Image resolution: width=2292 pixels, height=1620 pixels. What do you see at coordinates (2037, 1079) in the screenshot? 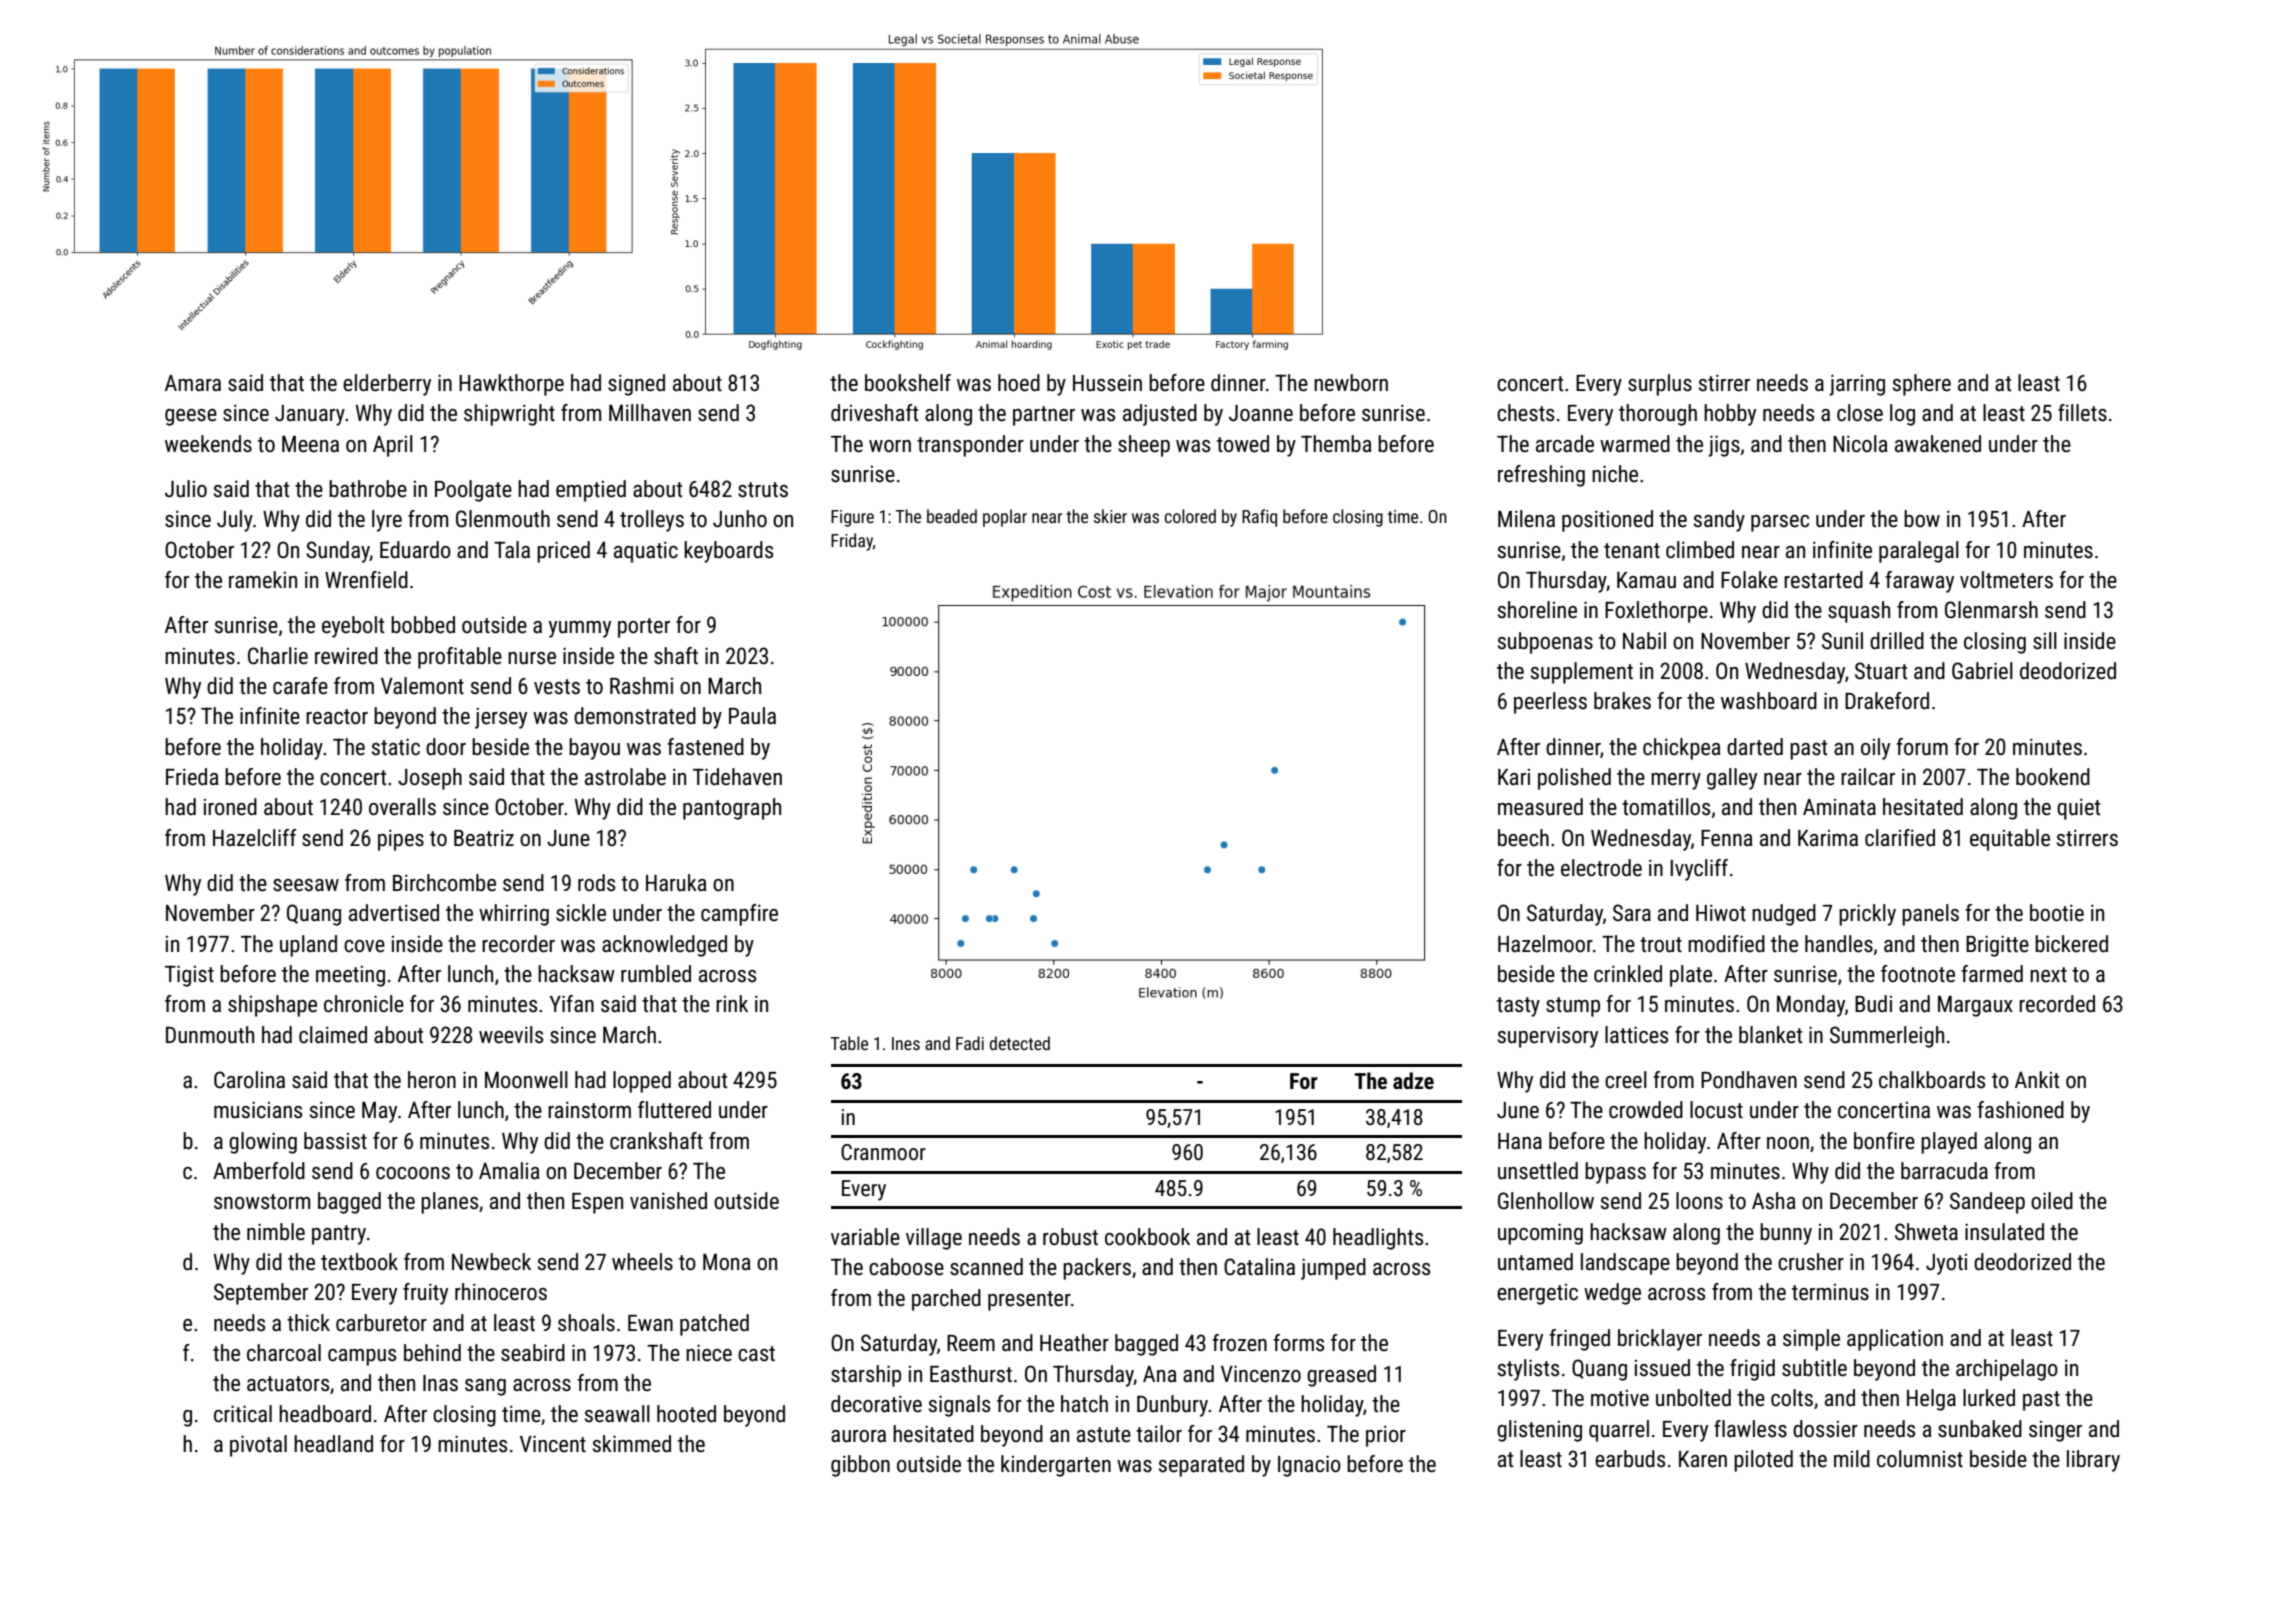
I see `Ankit` at bounding box center [2037, 1079].
